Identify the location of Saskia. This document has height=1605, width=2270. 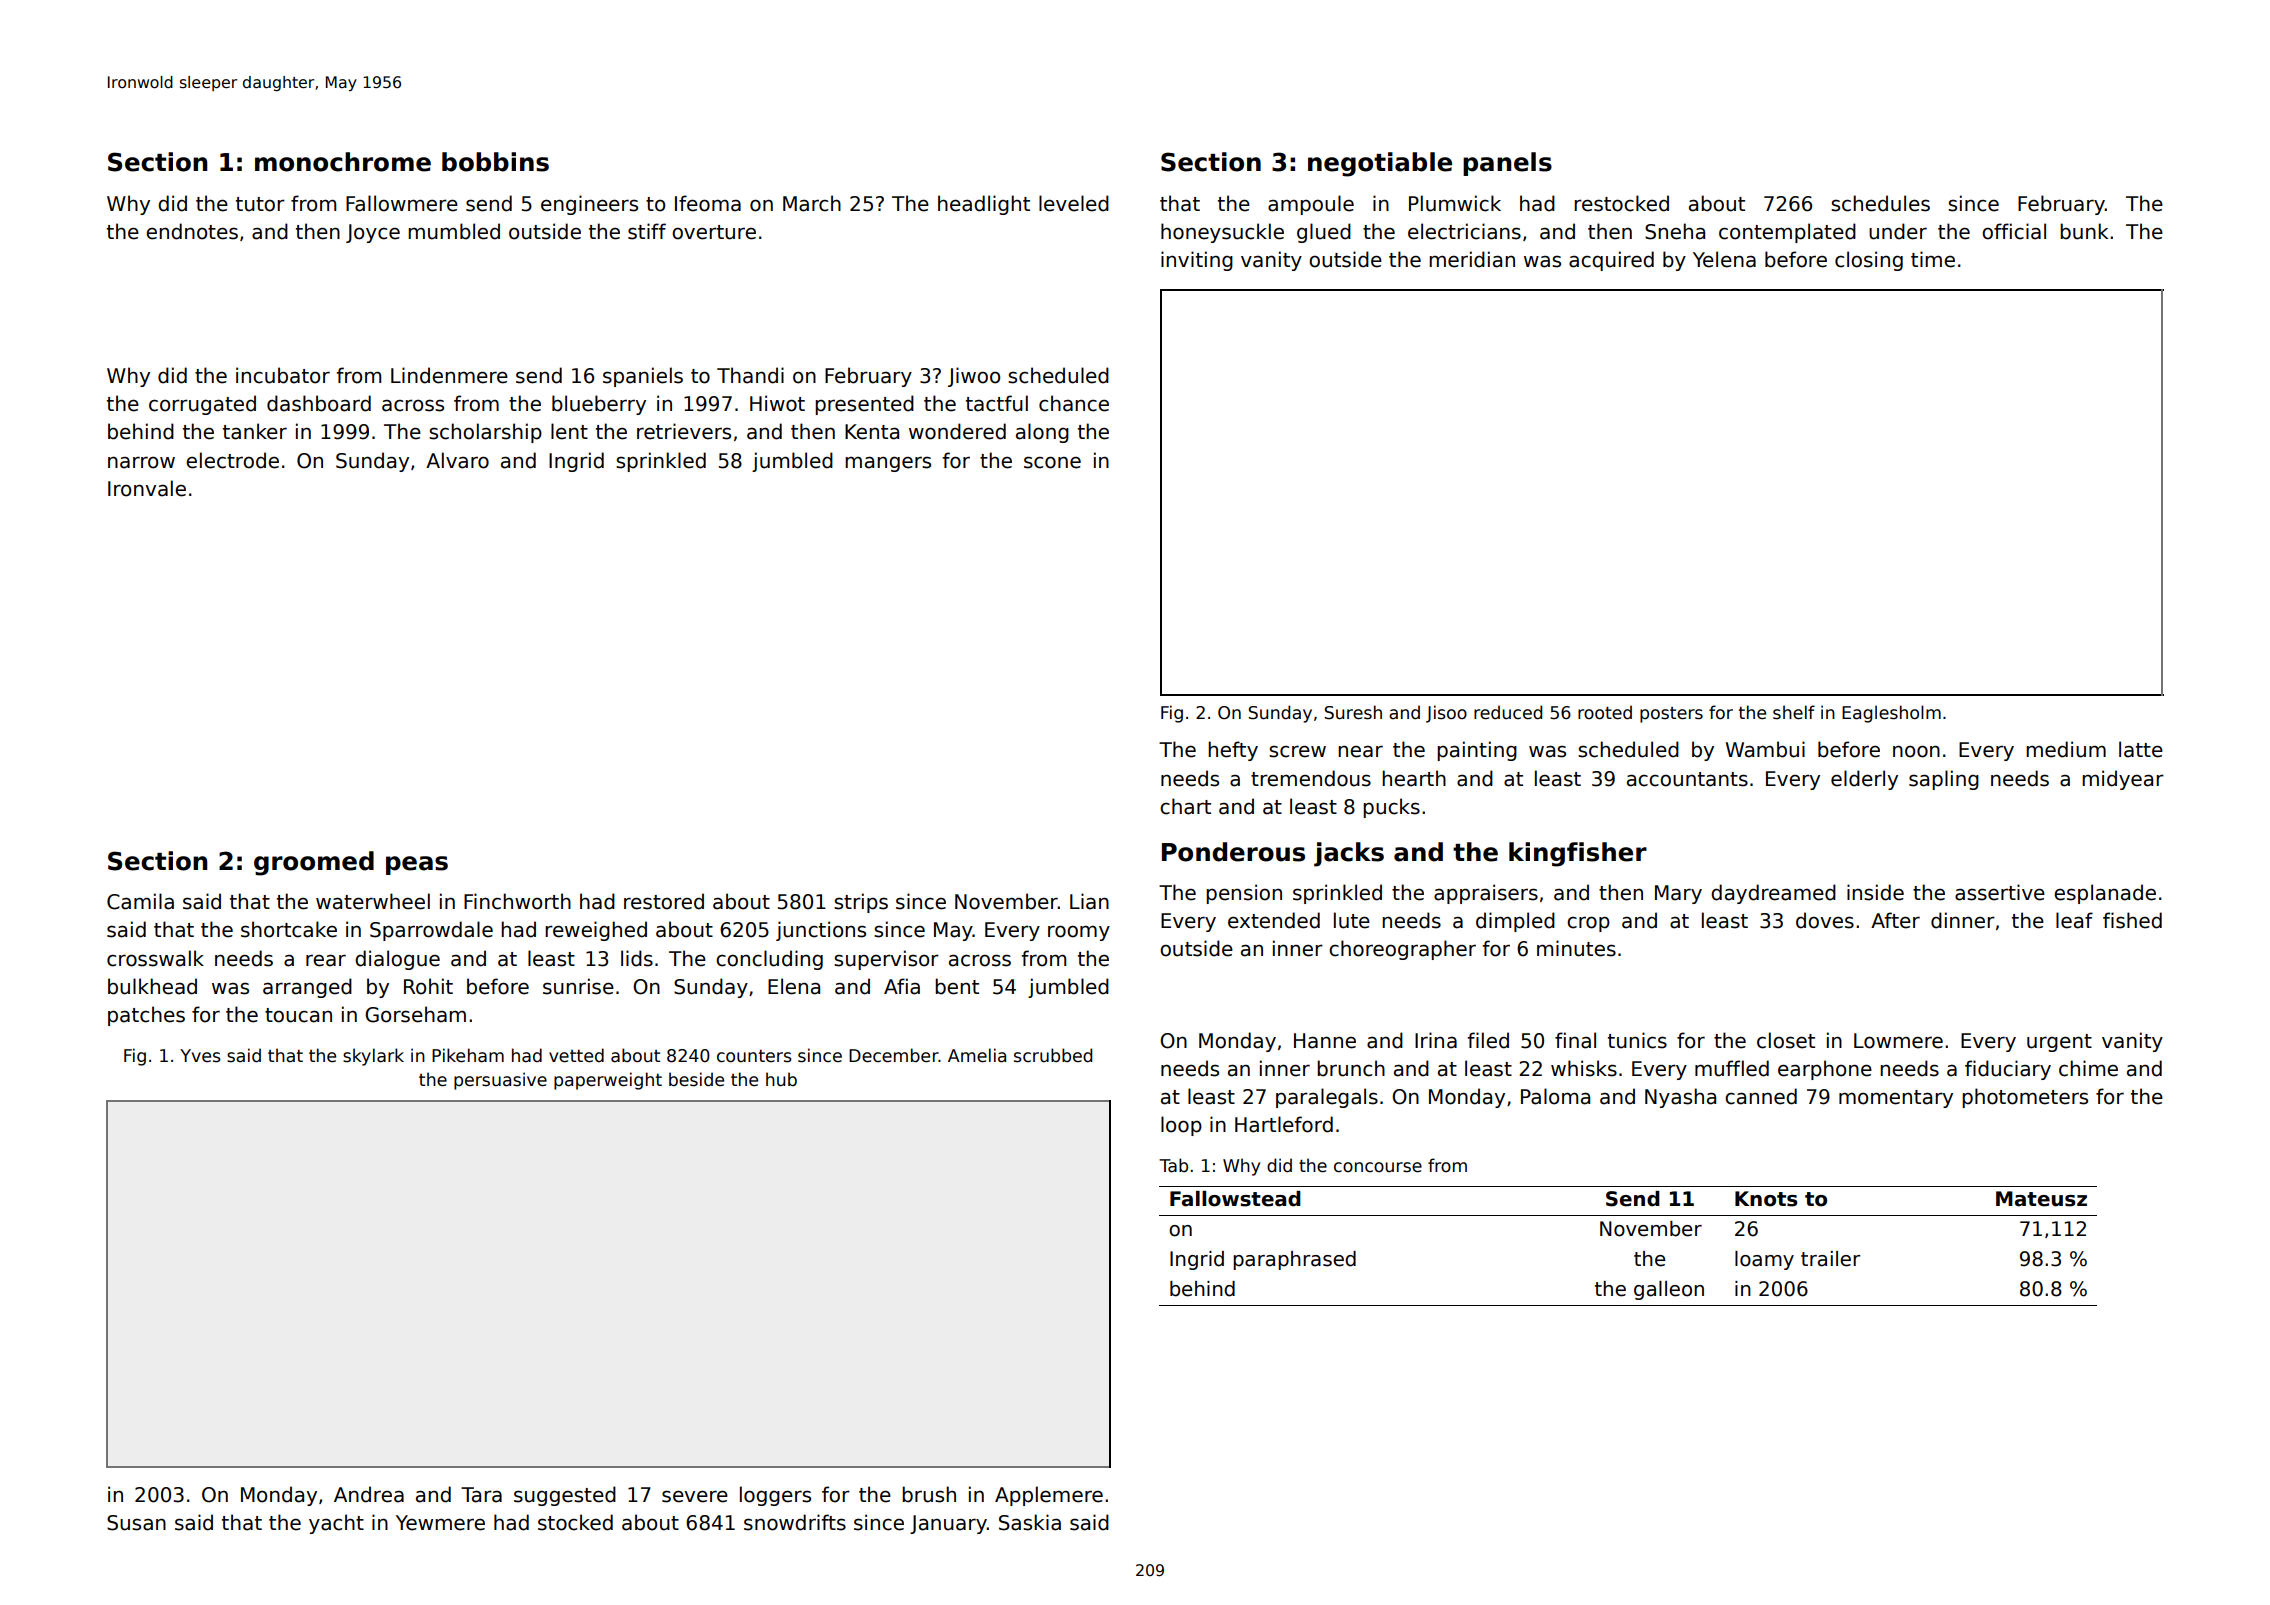
(1030, 1522).
